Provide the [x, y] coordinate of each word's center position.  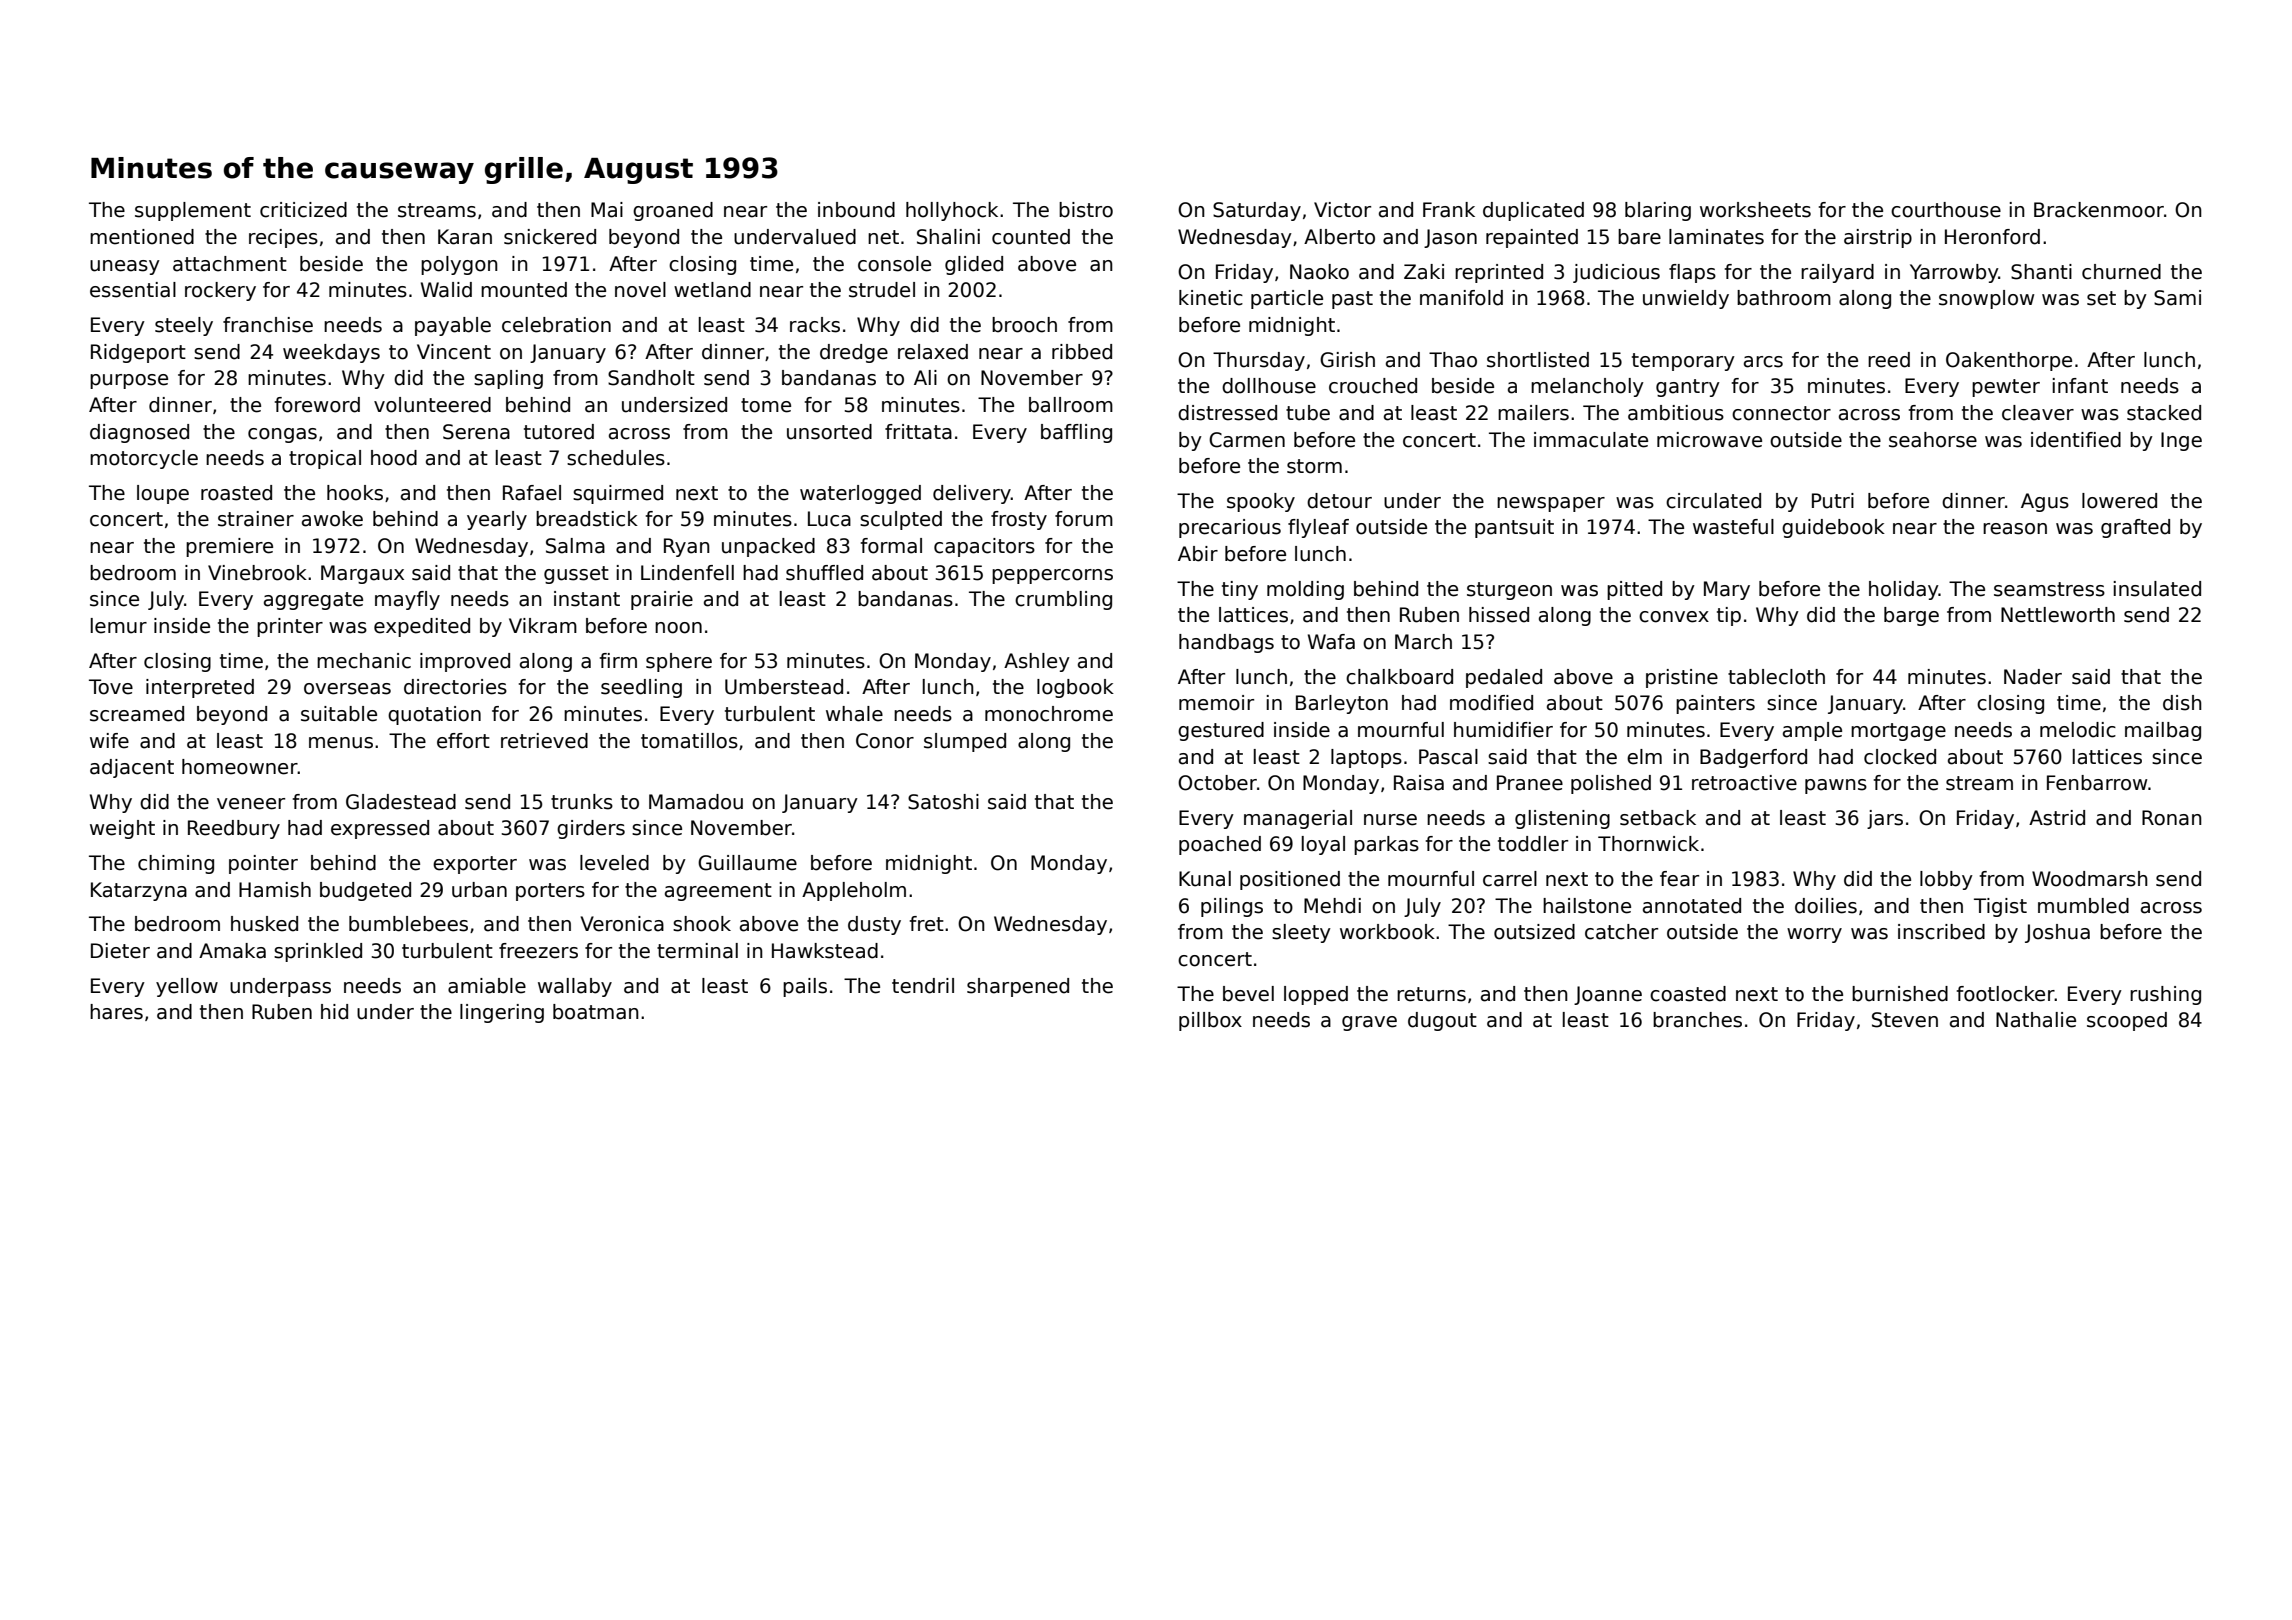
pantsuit [1514, 528]
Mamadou [696, 802]
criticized [303, 210]
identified [2076, 440]
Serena [476, 432]
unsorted [829, 432]
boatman [596, 1012]
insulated [2157, 589]
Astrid [2057, 818]
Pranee [1530, 783]
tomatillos [689, 741]
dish [2182, 703]
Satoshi [943, 802]
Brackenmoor [2099, 210]
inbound [856, 210]
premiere [229, 547]
